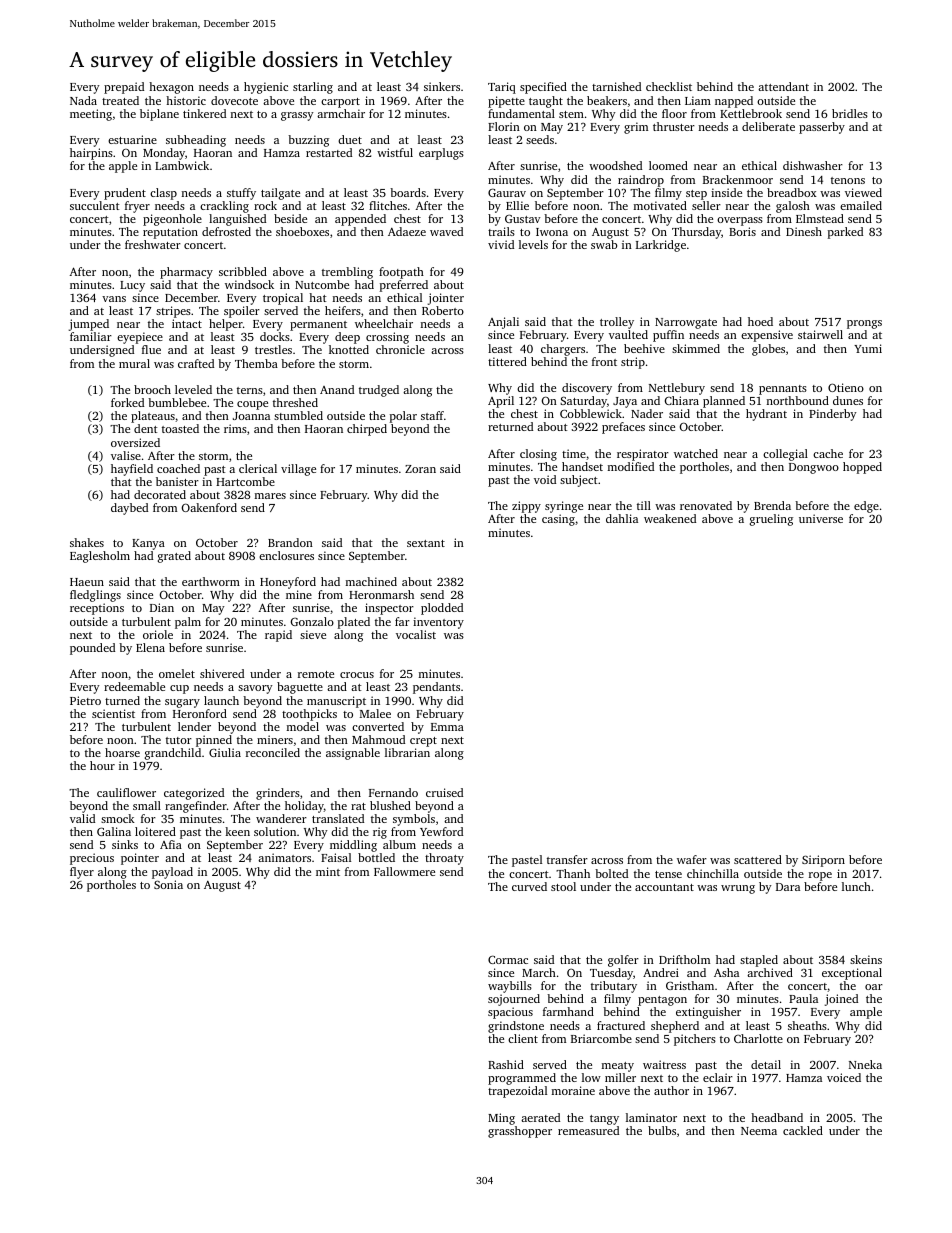  What do you see at coordinates (196, 141) in the screenshot?
I see `subheading` at bounding box center [196, 141].
